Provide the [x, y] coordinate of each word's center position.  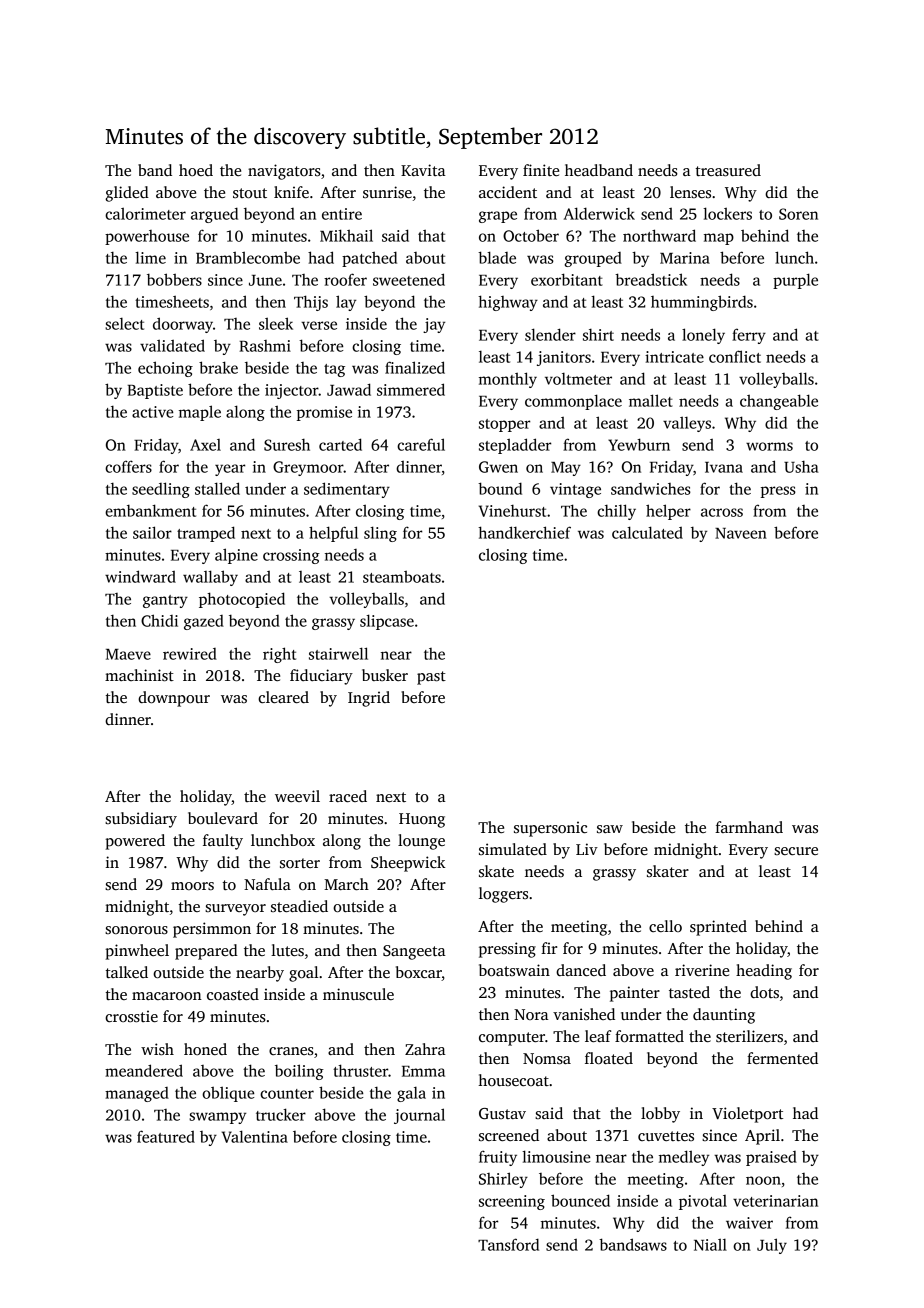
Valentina [255, 1136]
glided [127, 194]
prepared [206, 952]
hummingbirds [702, 303]
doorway [183, 325]
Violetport [747, 1115]
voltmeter [578, 379]
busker [385, 675]
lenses [690, 192]
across [722, 512]
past [431, 678]
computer [512, 1039]
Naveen [741, 533]
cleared [283, 697]
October [531, 235]
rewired [190, 654]
